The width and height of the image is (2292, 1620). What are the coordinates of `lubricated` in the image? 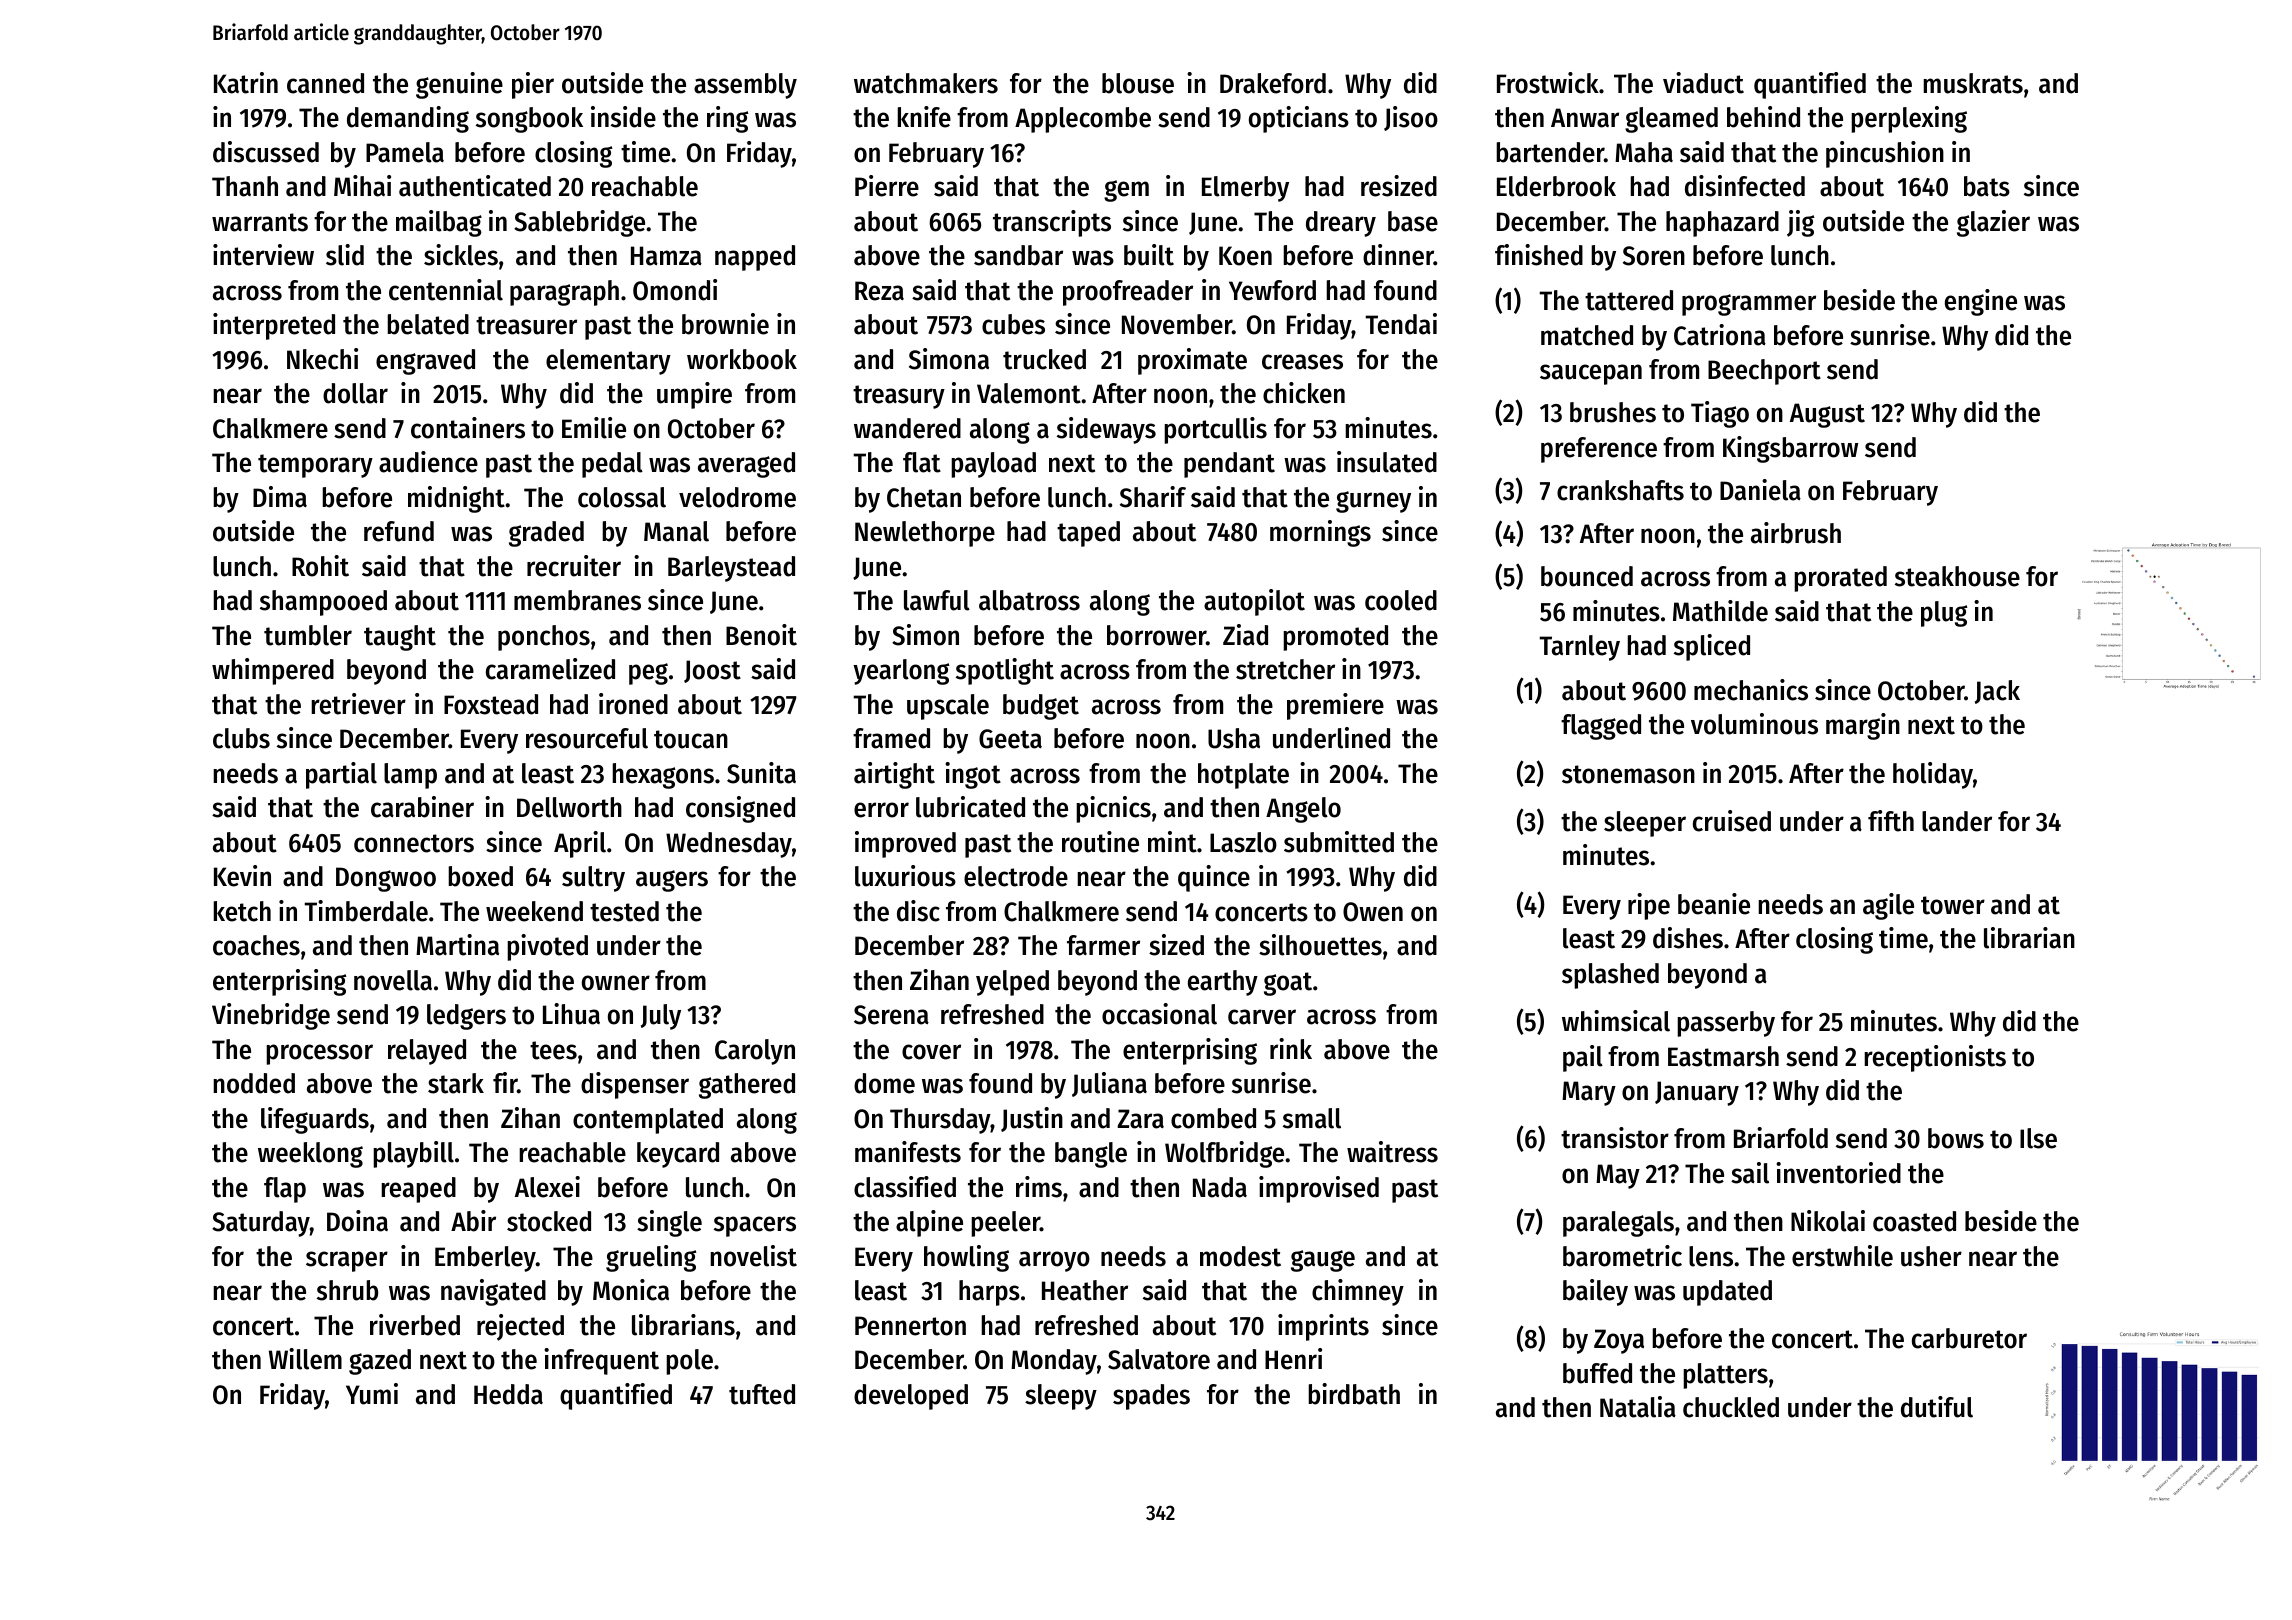 It's located at (970, 807).
